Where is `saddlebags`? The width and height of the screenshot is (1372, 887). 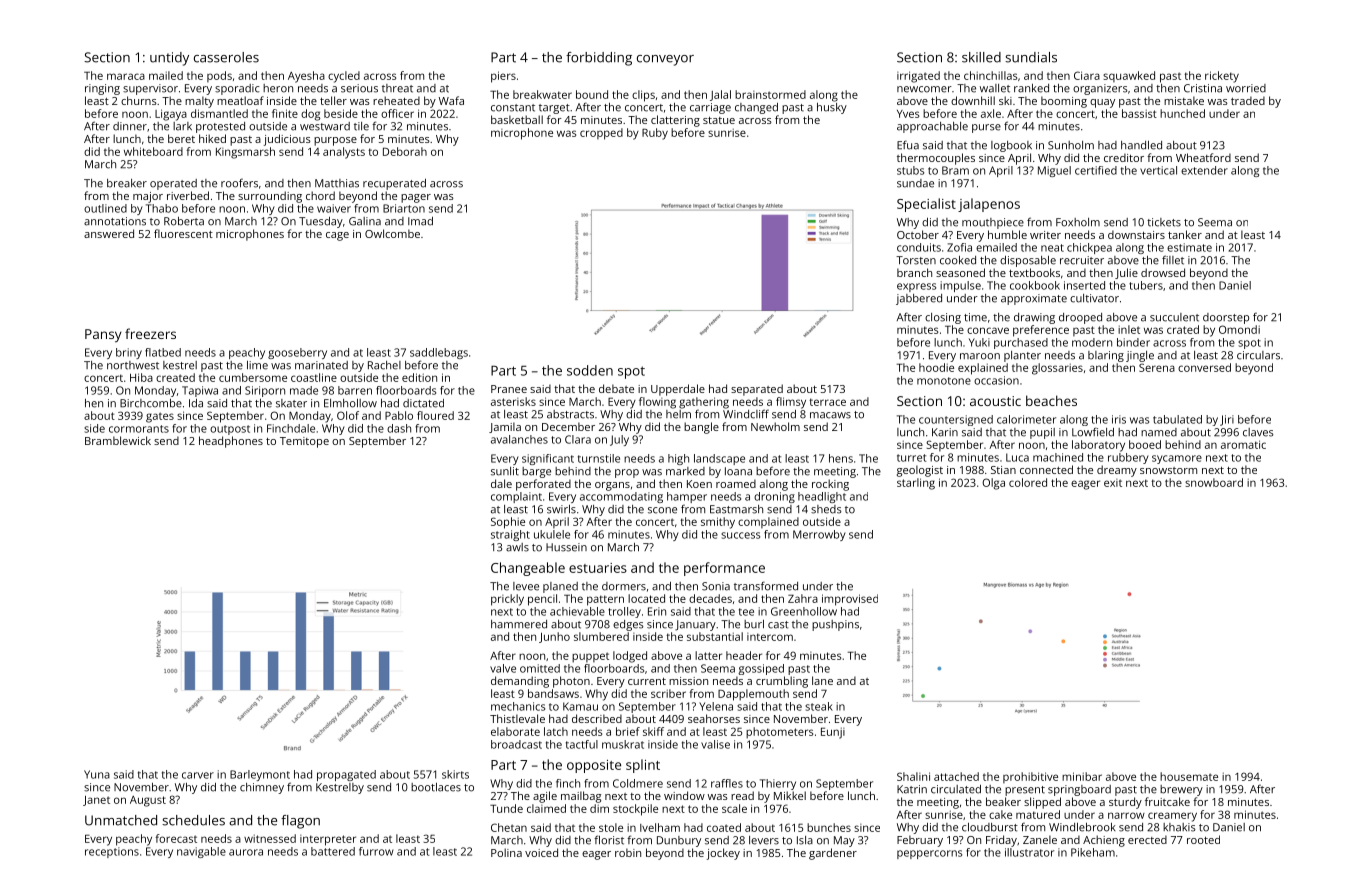 saddlebags is located at coordinates (439, 353).
